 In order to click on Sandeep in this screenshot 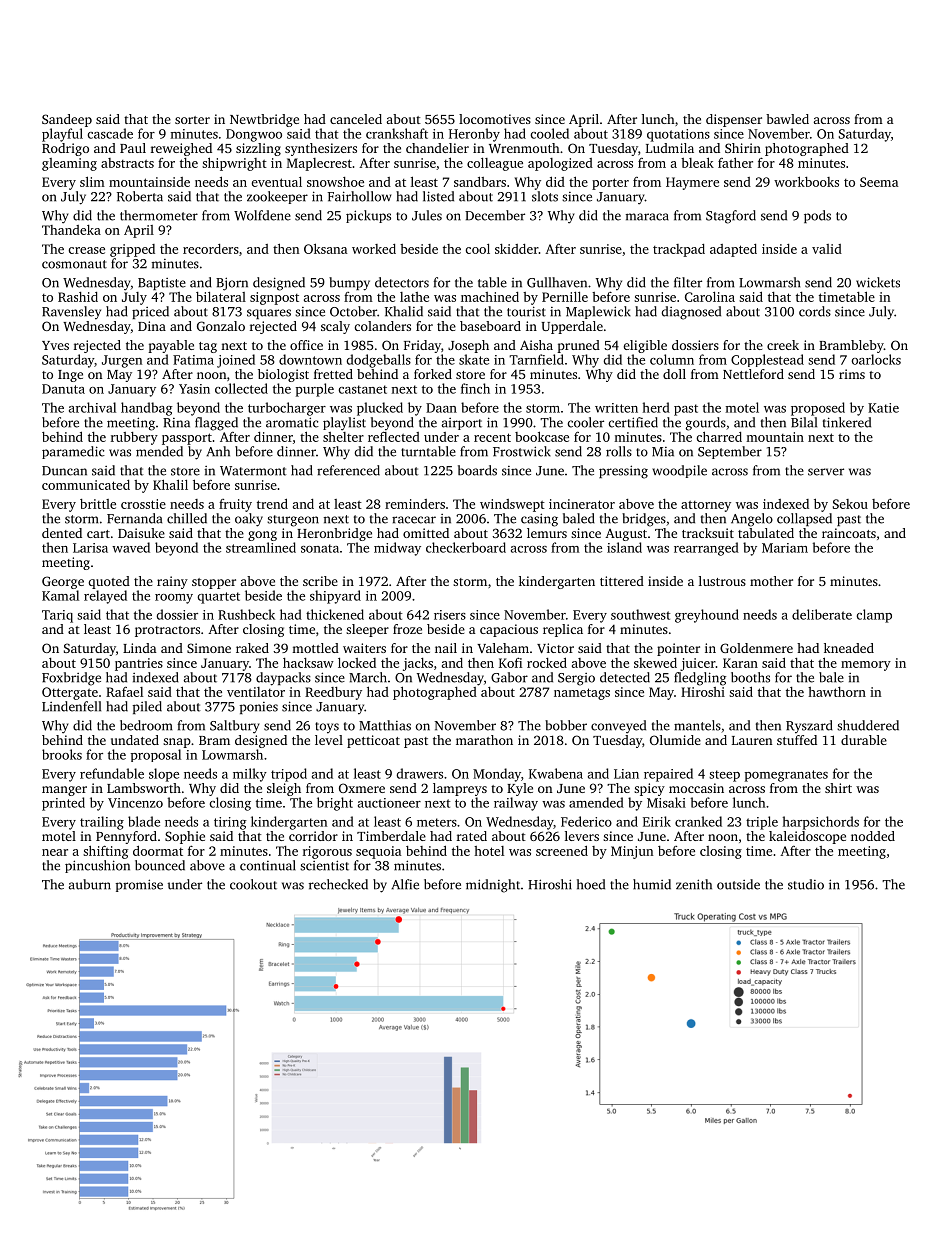, I will do `click(67, 120)`.
